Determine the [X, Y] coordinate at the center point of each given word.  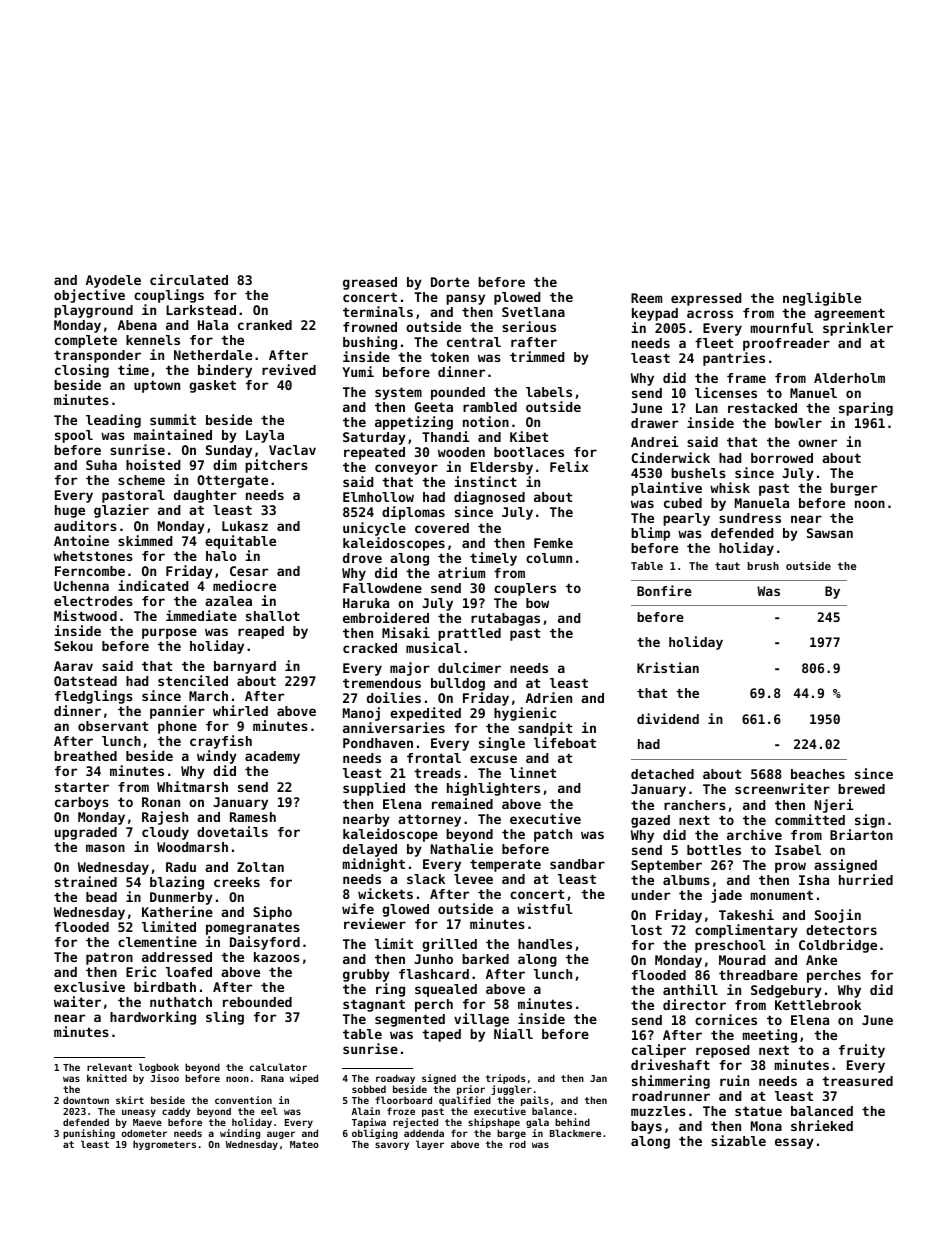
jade [726, 896]
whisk [730, 487]
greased [370, 283]
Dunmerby [181, 898]
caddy [176, 1112]
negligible [822, 299]
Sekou [73, 646]
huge [70, 511]
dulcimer [469, 667]
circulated [189, 279]
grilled [449, 945]
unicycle [374, 529]
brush [763, 566]
